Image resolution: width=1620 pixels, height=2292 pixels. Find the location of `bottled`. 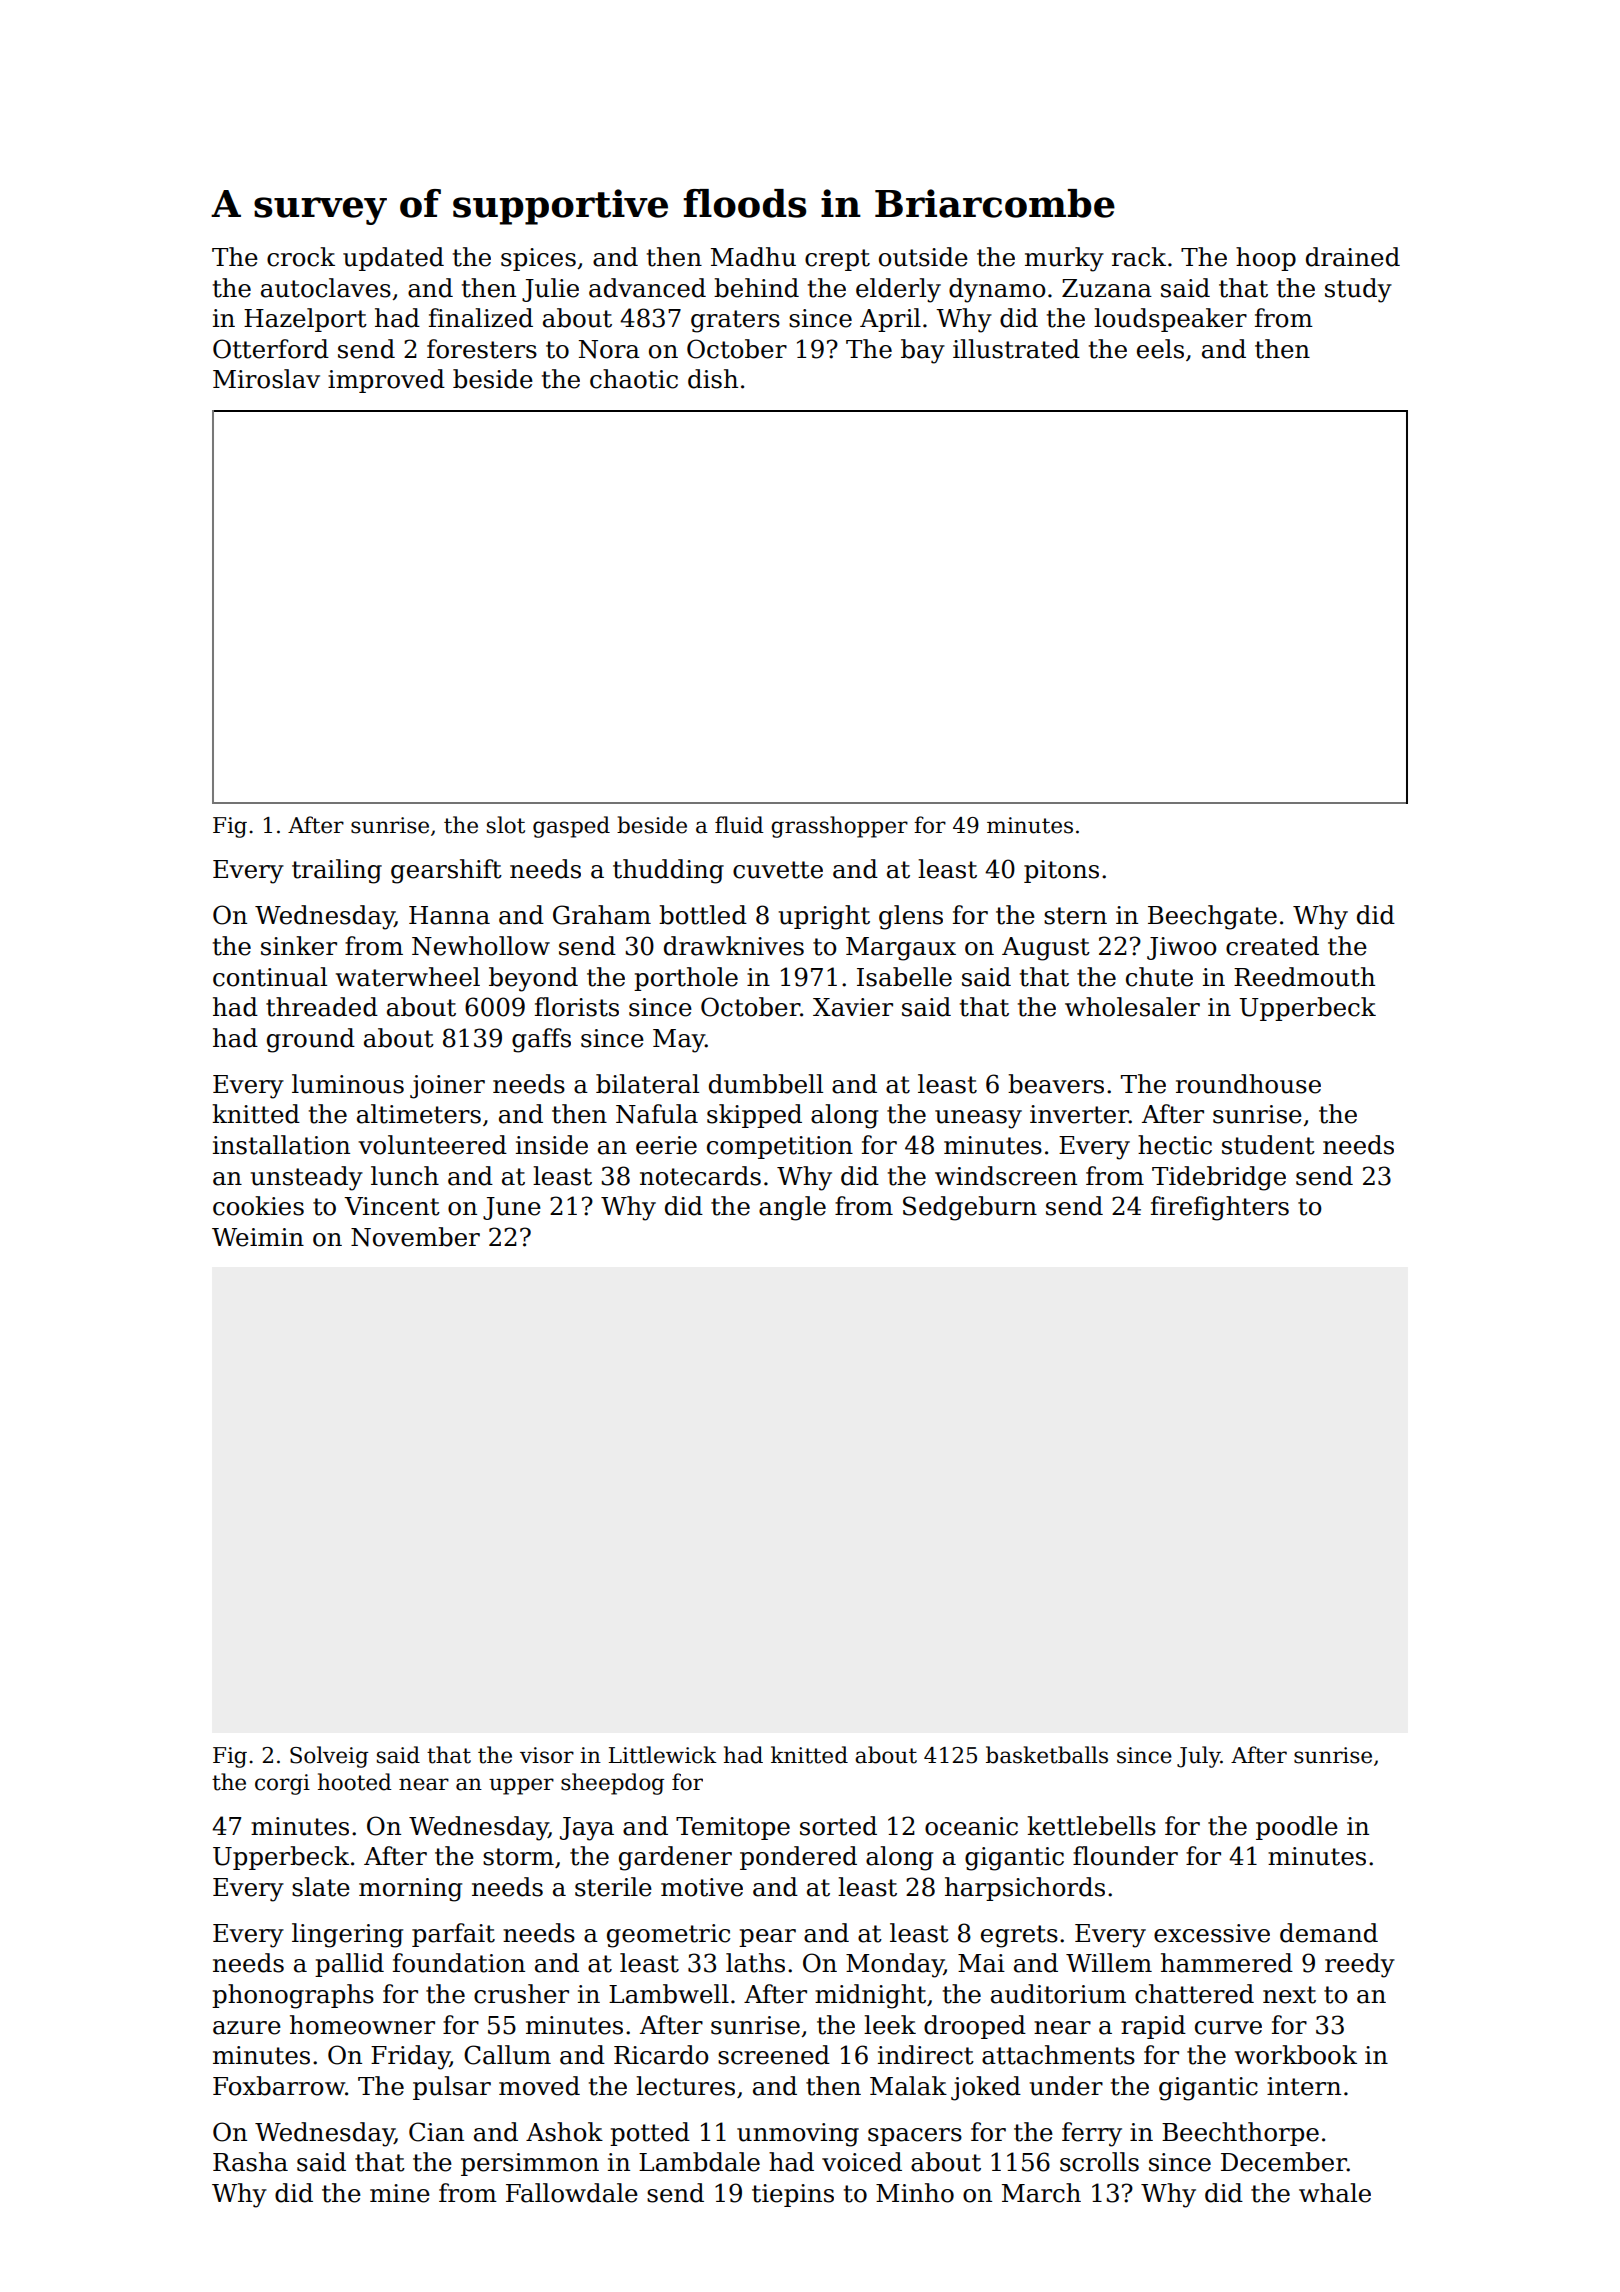

bottled is located at coordinates (703, 915).
